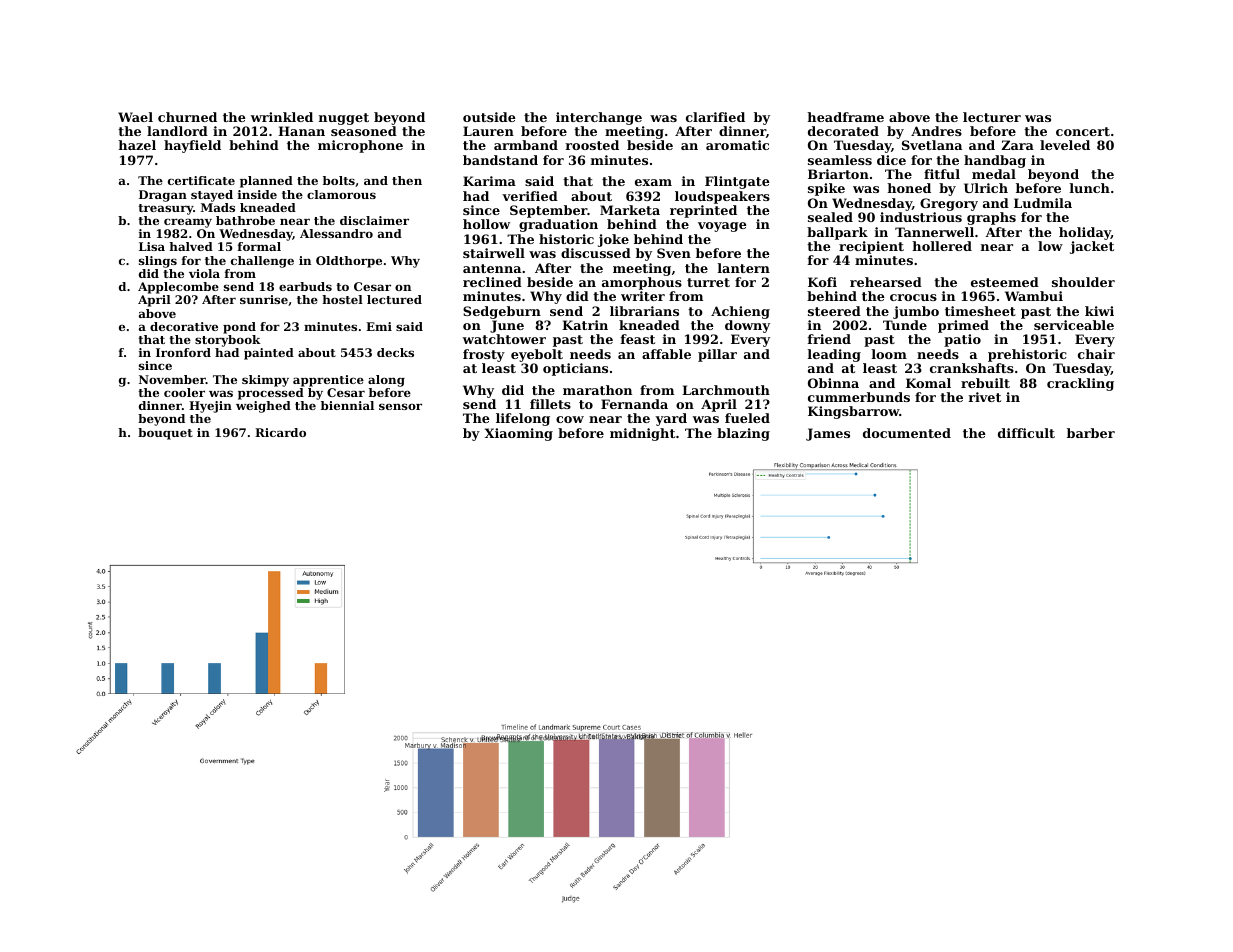 Image resolution: width=1233 pixels, height=952 pixels. What do you see at coordinates (995, 161) in the document?
I see `handbag` at bounding box center [995, 161].
